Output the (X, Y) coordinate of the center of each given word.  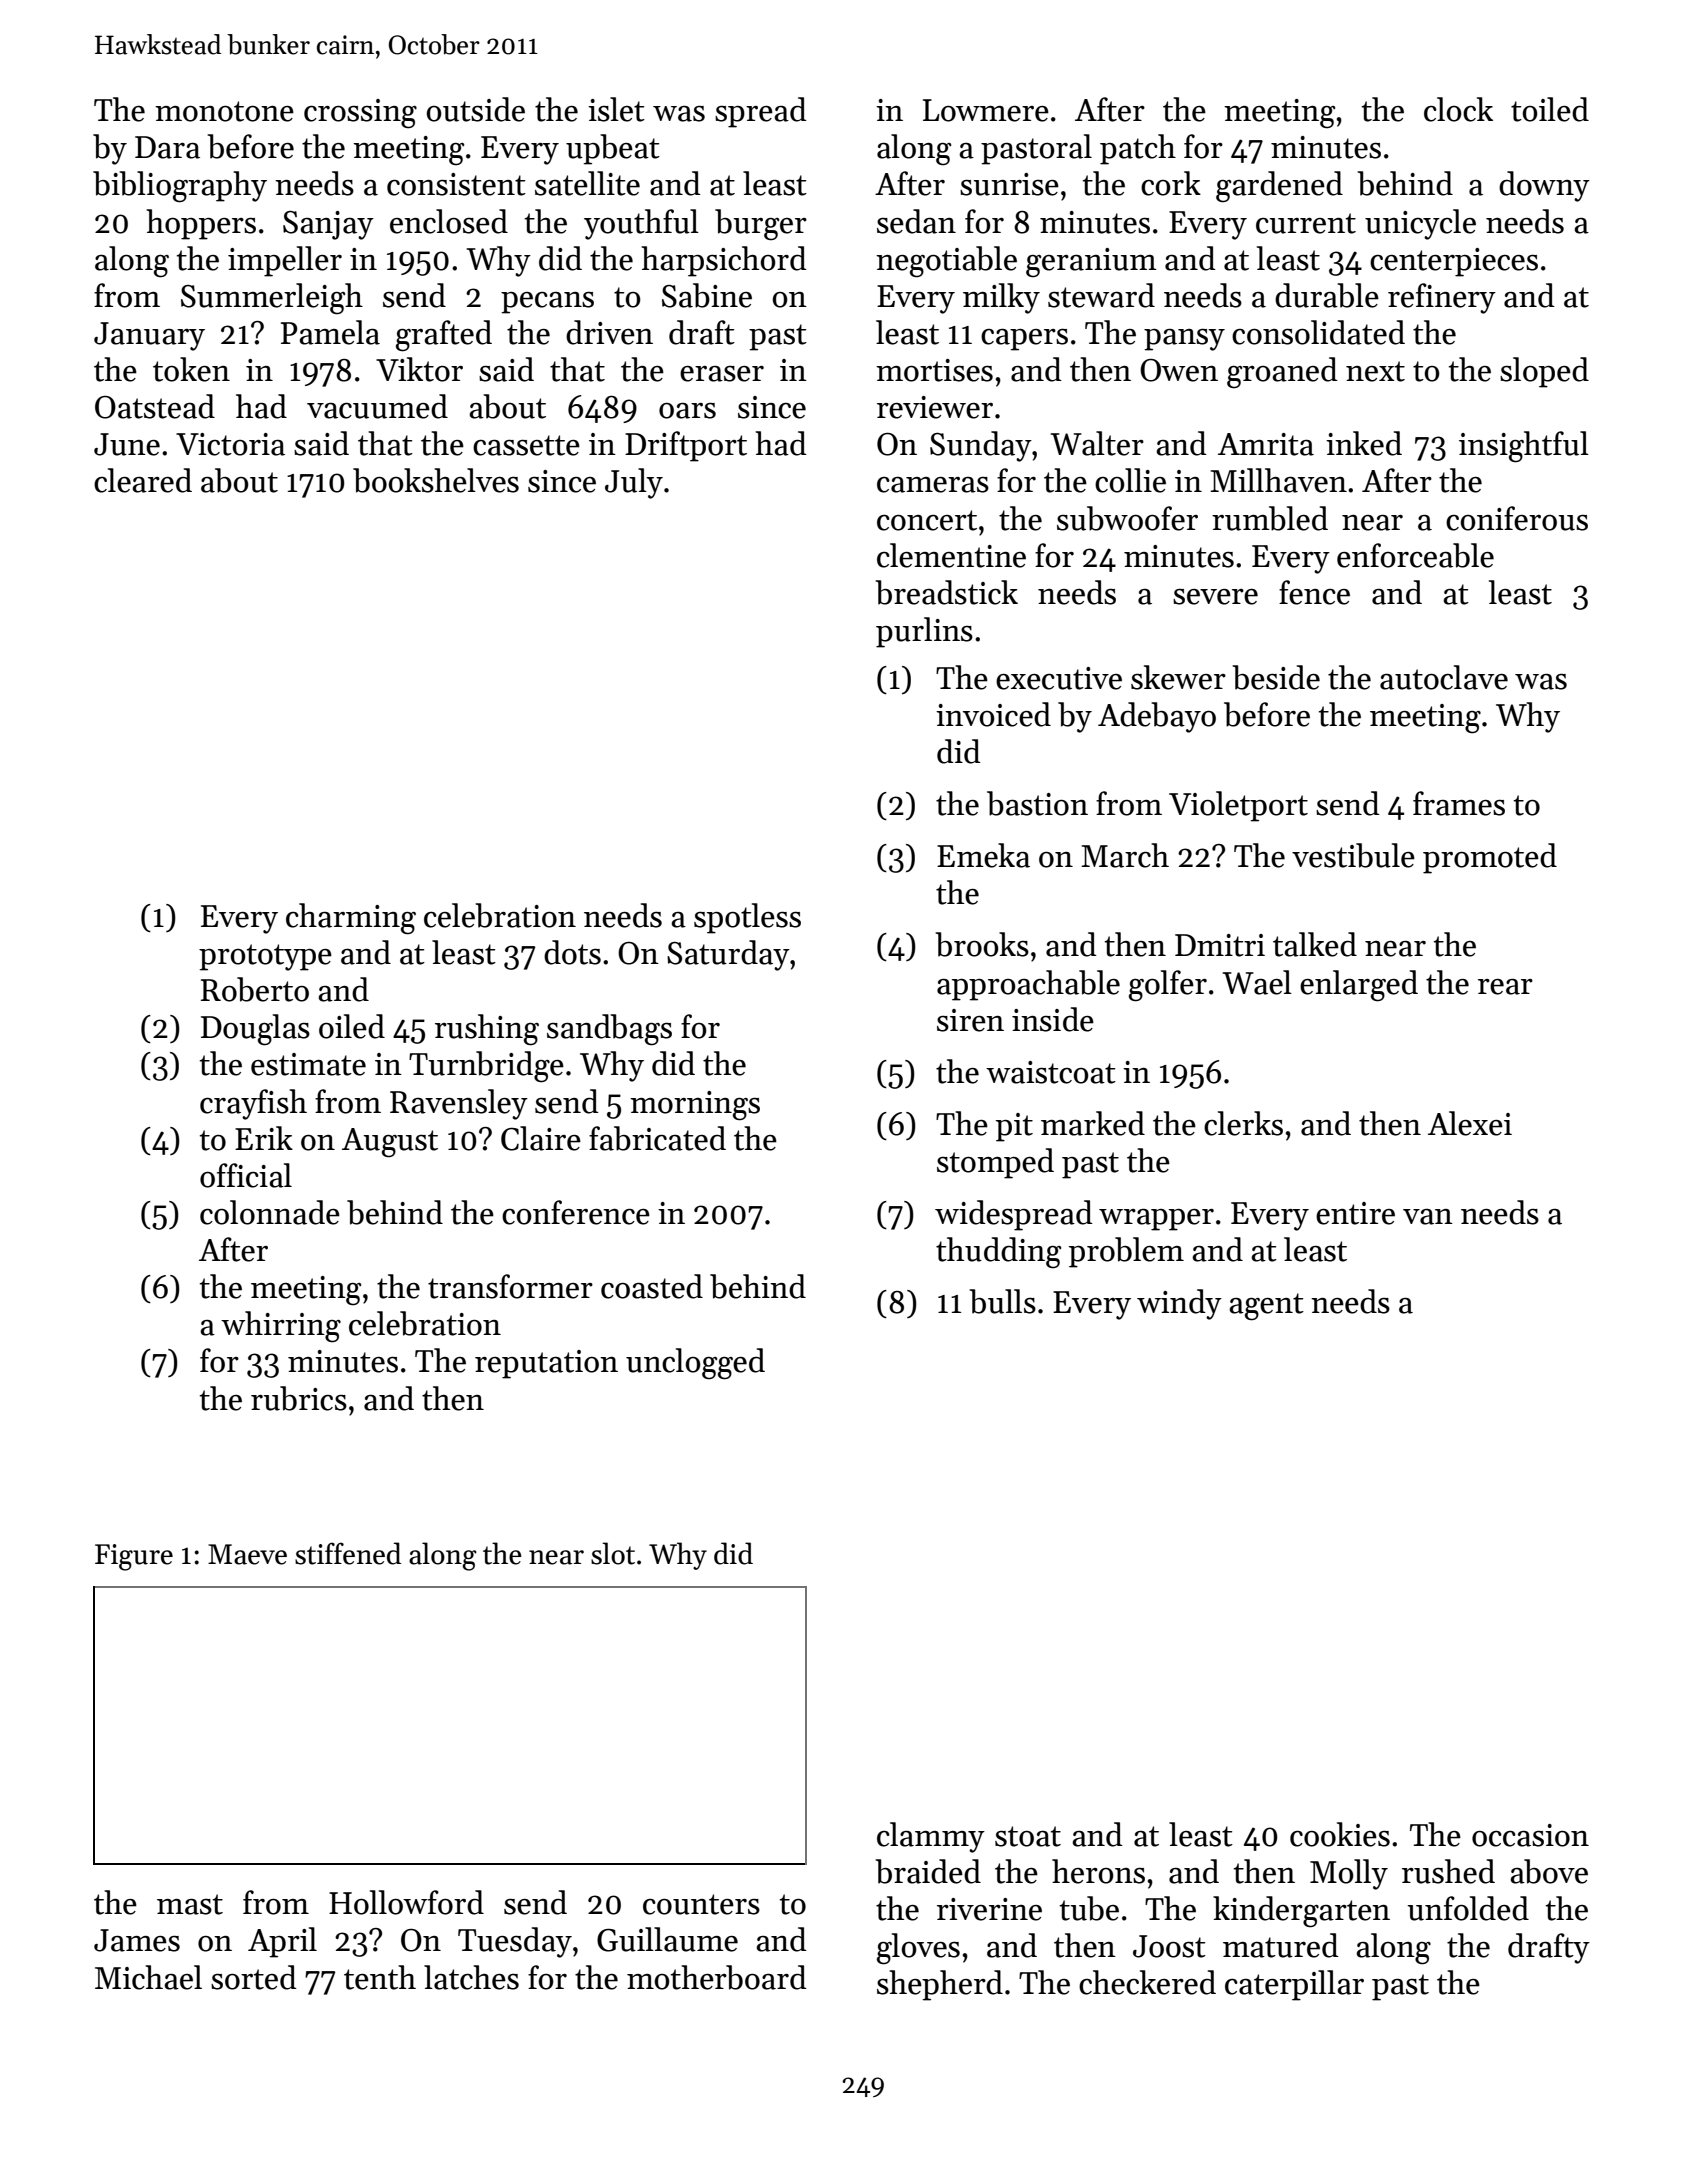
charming (351, 919)
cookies (1340, 1834)
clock (1458, 109)
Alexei (1470, 1123)
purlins (924, 632)
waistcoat (1051, 1072)
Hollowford (406, 1902)
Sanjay (328, 225)
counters (701, 1904)
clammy (931, 1837)
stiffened (348, 1553)
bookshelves (436, 480)
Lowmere (986, 110)
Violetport (1238, 806)
